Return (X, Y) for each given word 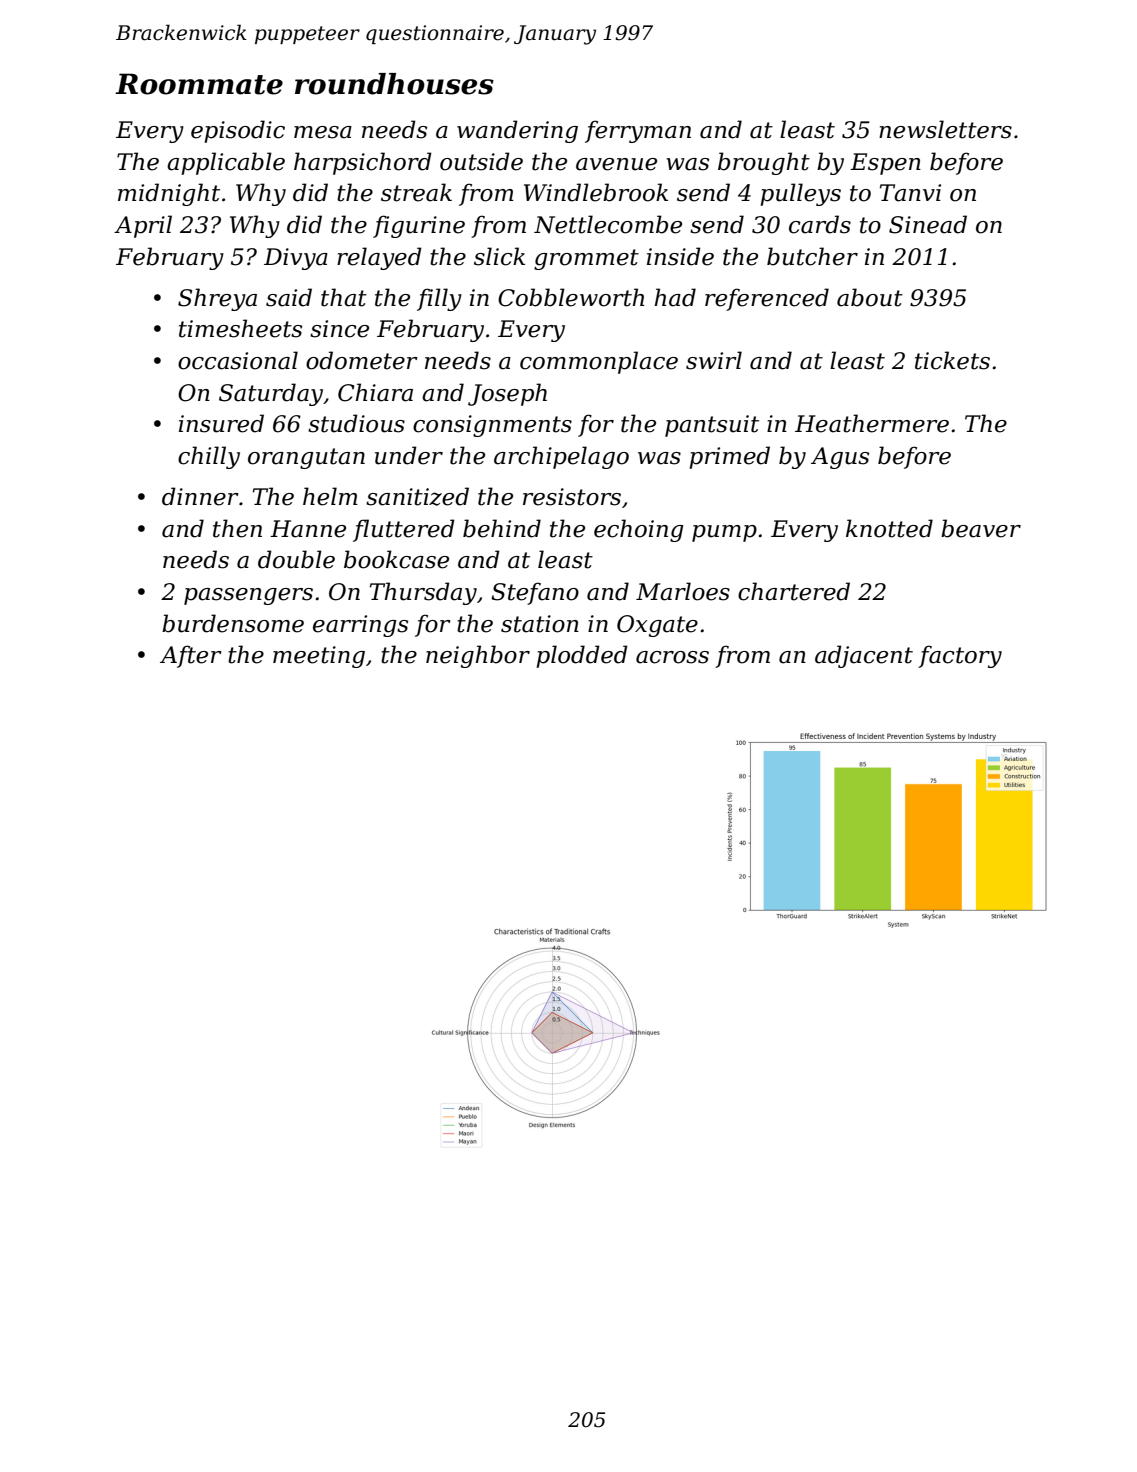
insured (221, 423)
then (237, 528)
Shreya (217, 299)
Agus (840, 458)
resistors (572, 497)
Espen (885, 164)
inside (680, 256)
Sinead (928, 224)
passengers (248, 596)
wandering (517, 131)
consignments (492, 426)
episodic (238, 131)
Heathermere (872, 423)
